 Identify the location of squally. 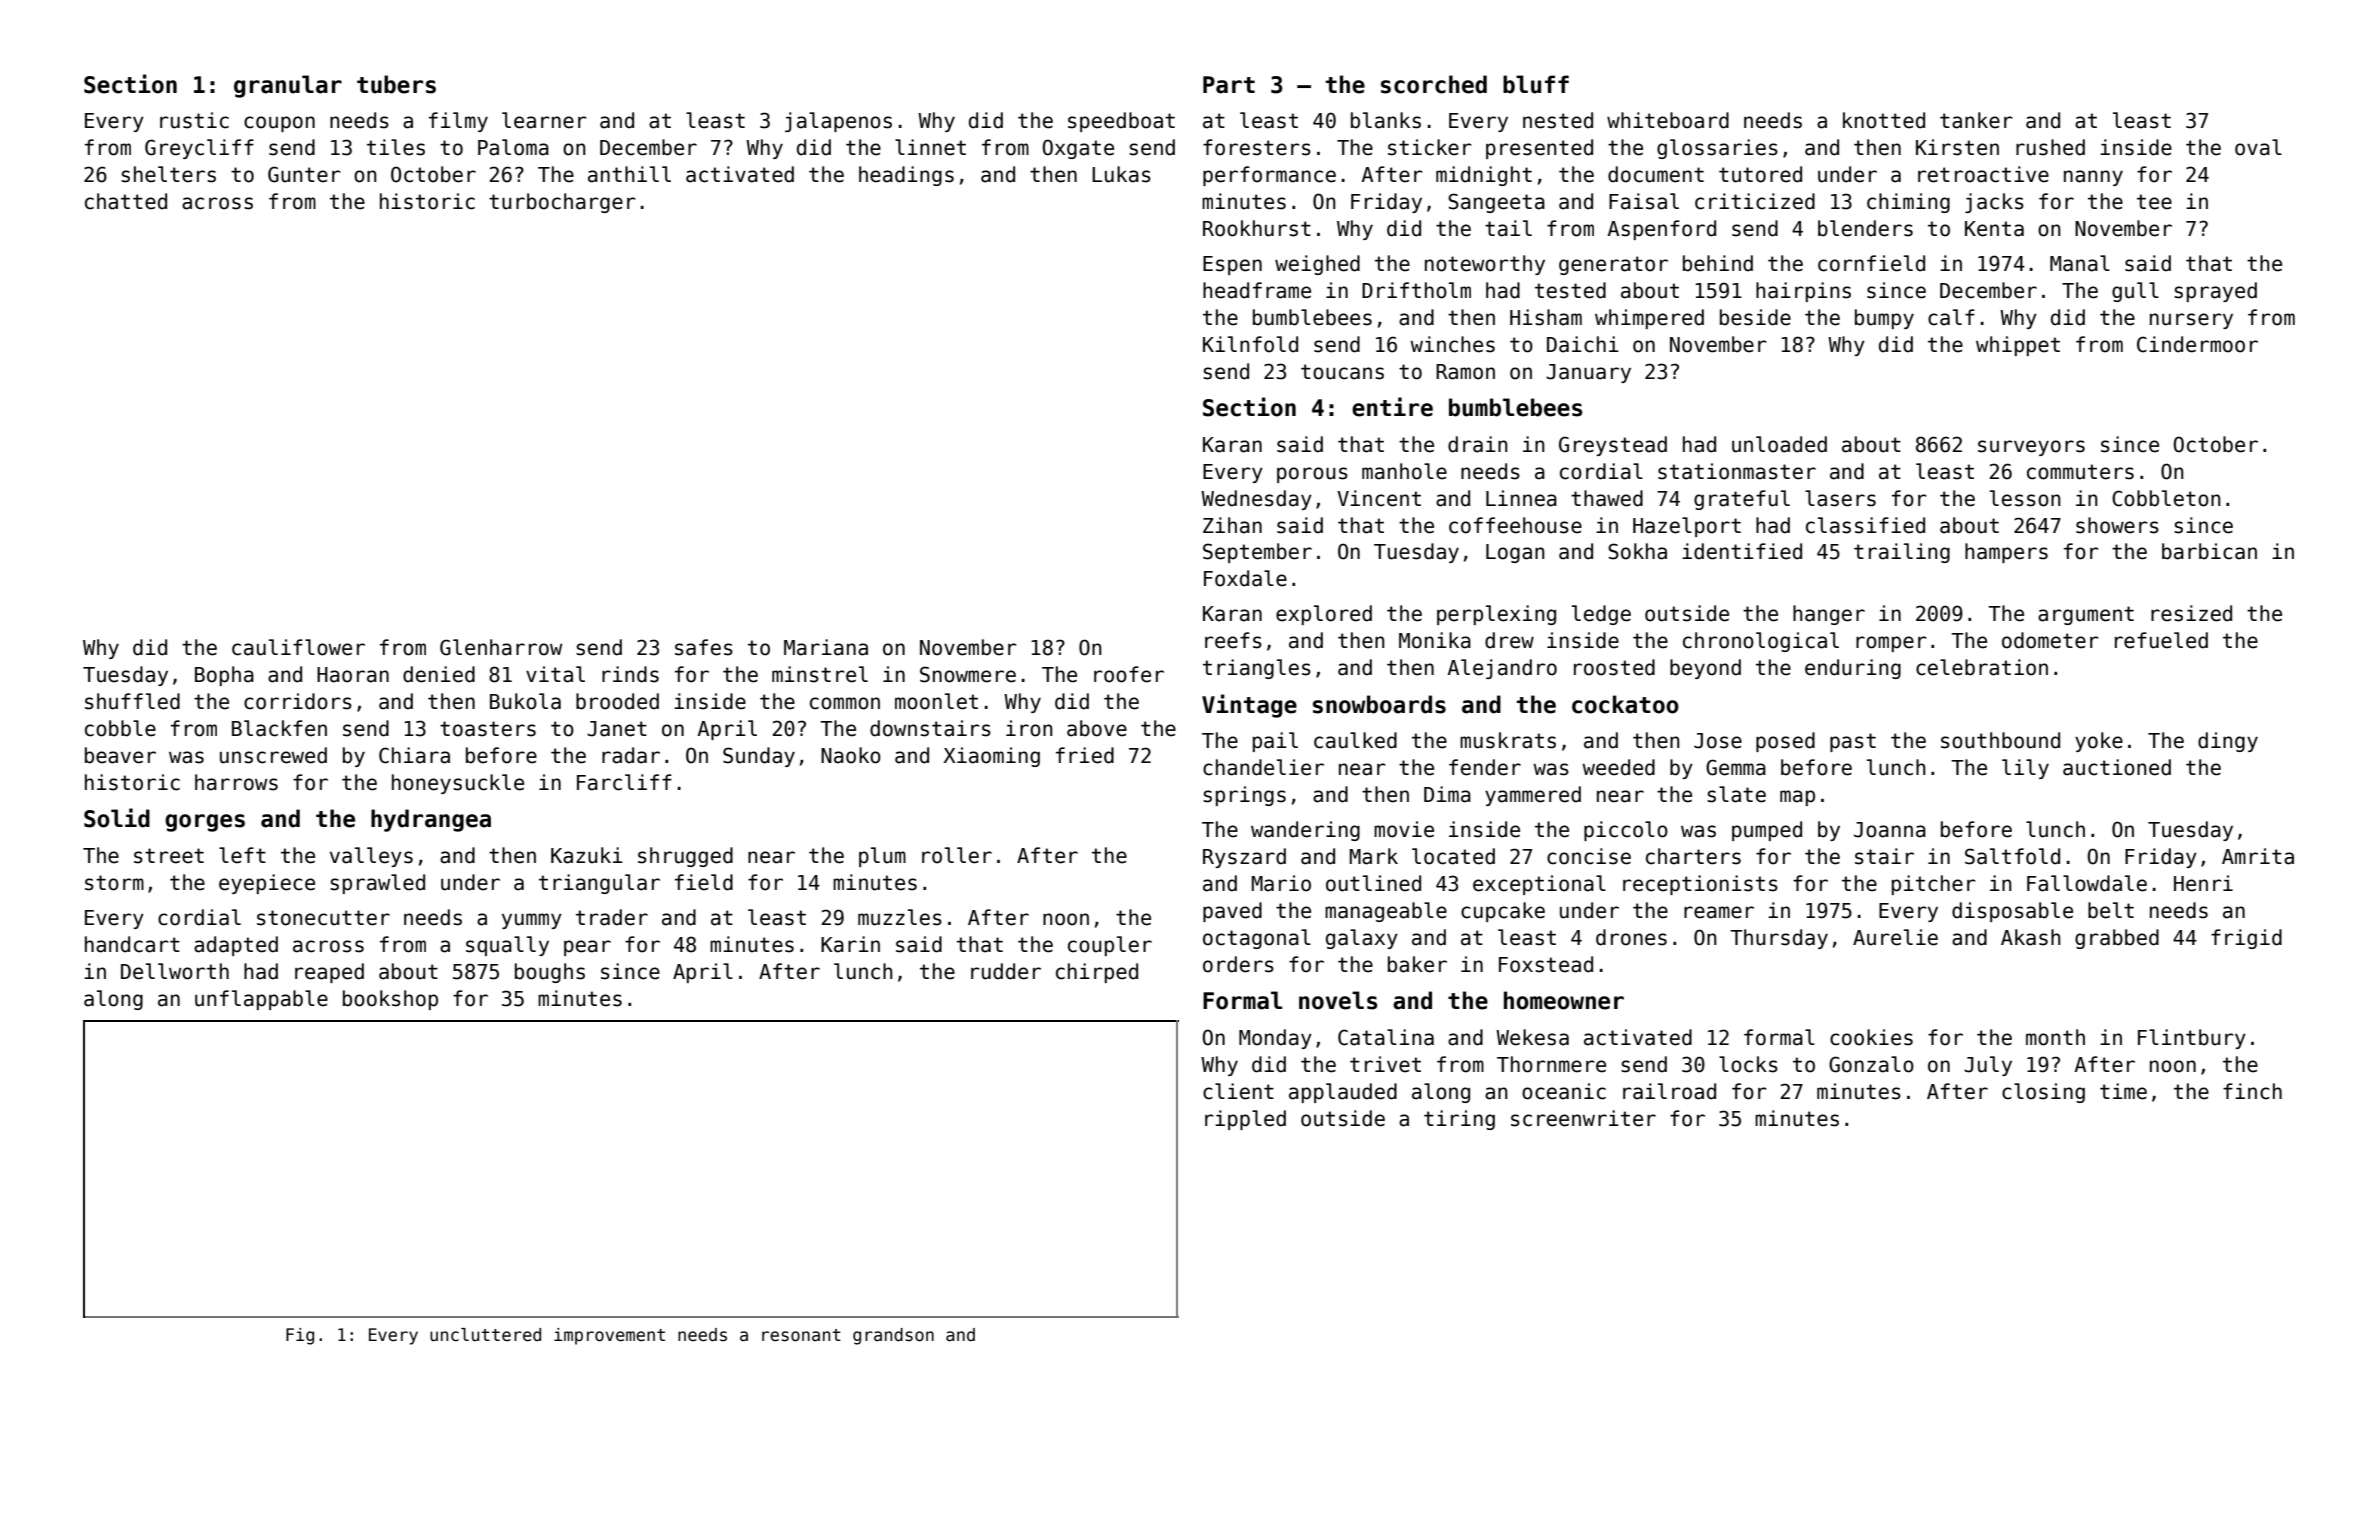
(507, 946).
